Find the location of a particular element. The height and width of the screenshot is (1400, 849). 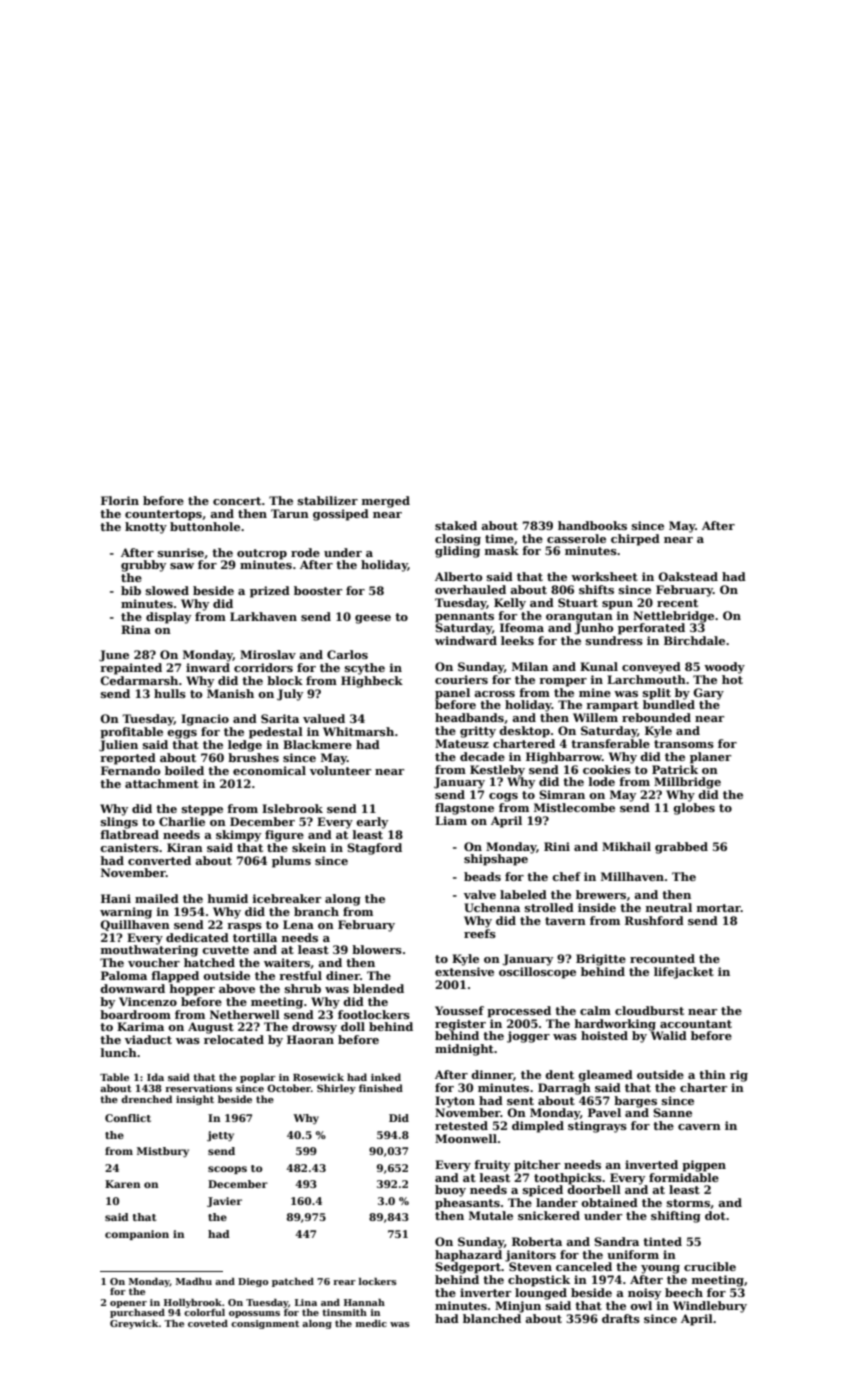

noisy is located at coordinates (644, 1294).
